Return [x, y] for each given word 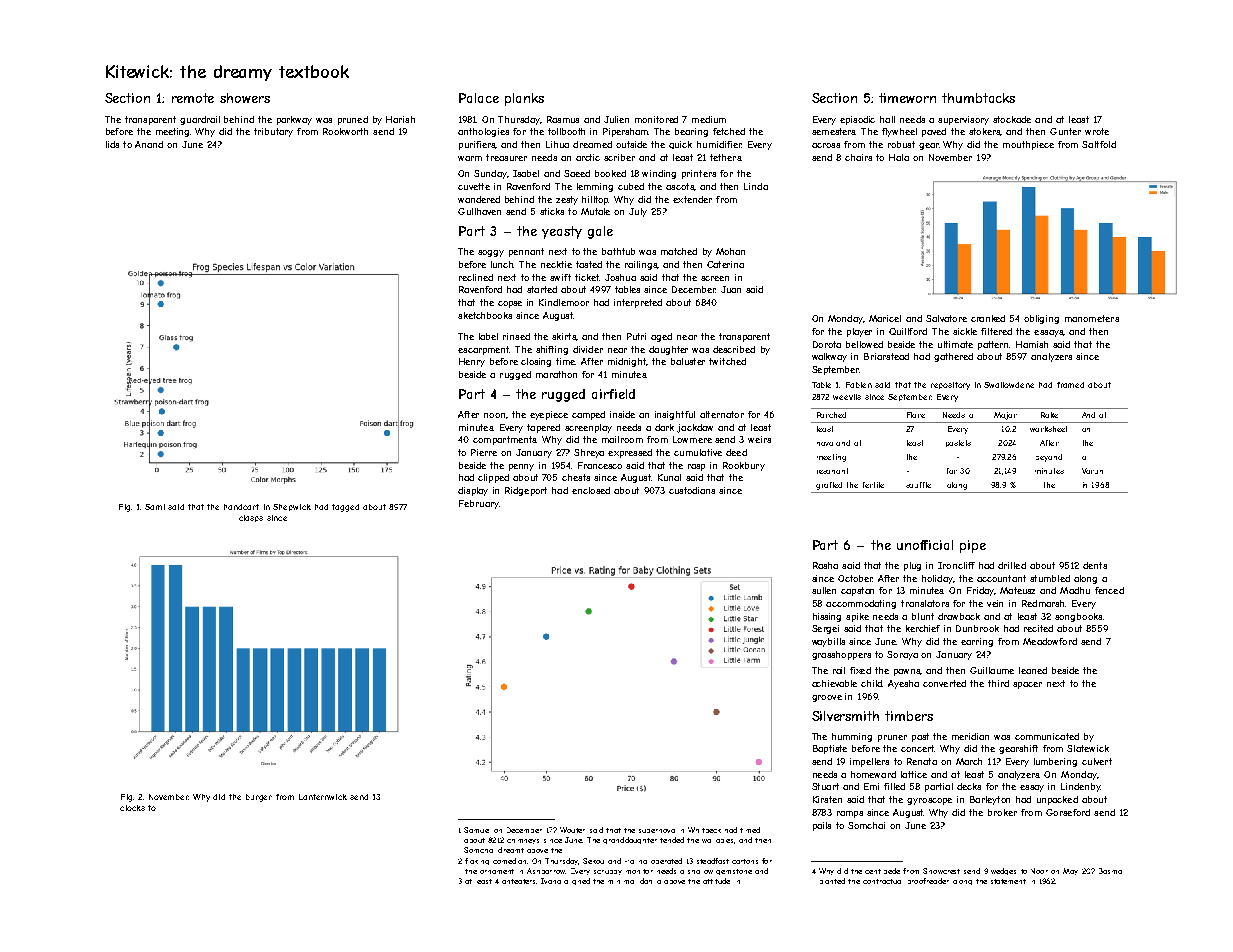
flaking [477, 861]
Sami [155, 507]
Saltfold [1099, 144]
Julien [616, 119]
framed [1070, 385]
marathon [556, 374]
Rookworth [345, 131]
